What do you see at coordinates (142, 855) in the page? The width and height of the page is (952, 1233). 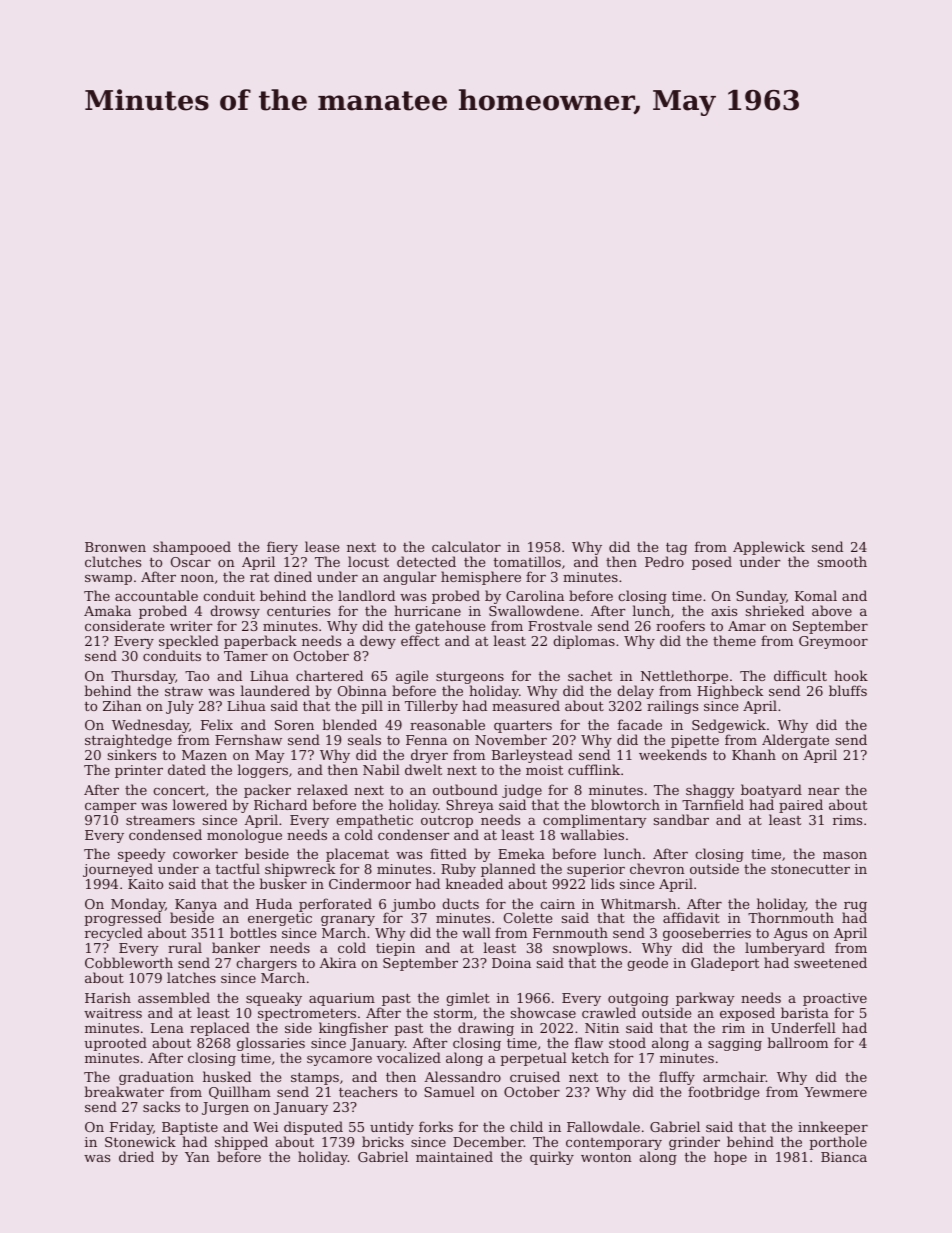 I see `speedy` at bounding box center [142, 855].
